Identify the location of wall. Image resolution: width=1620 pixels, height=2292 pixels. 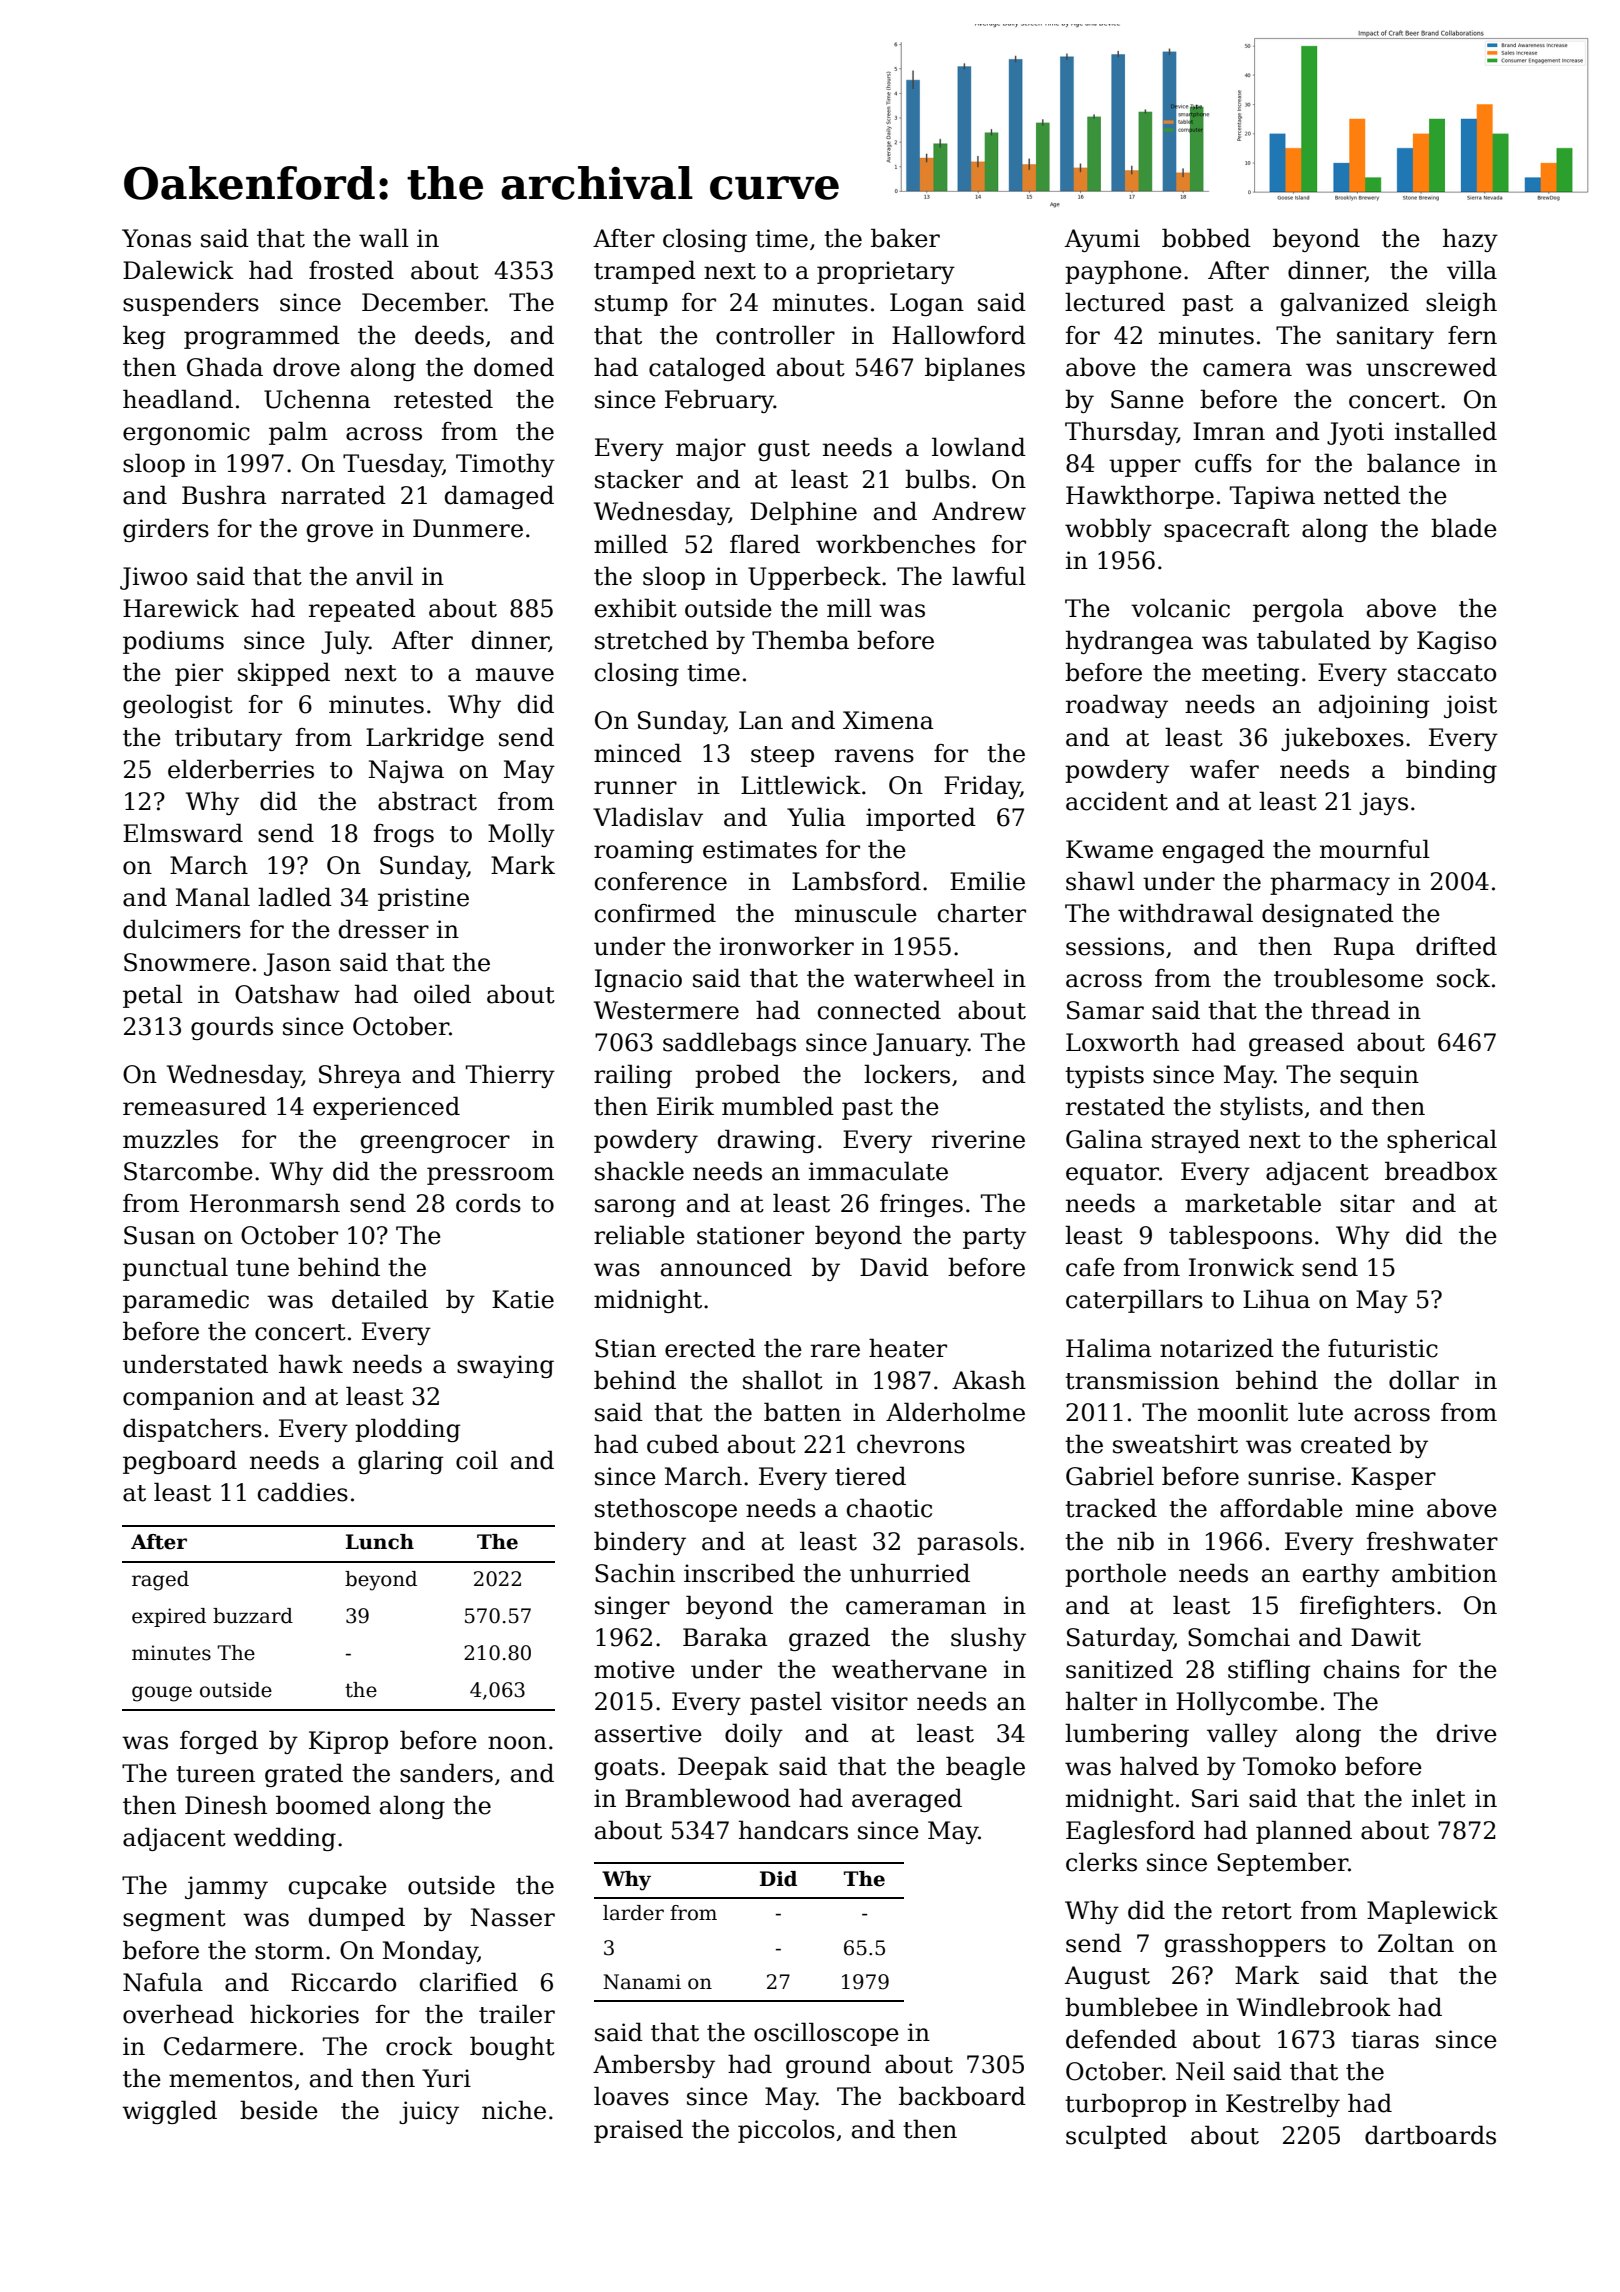
(384, 238).
